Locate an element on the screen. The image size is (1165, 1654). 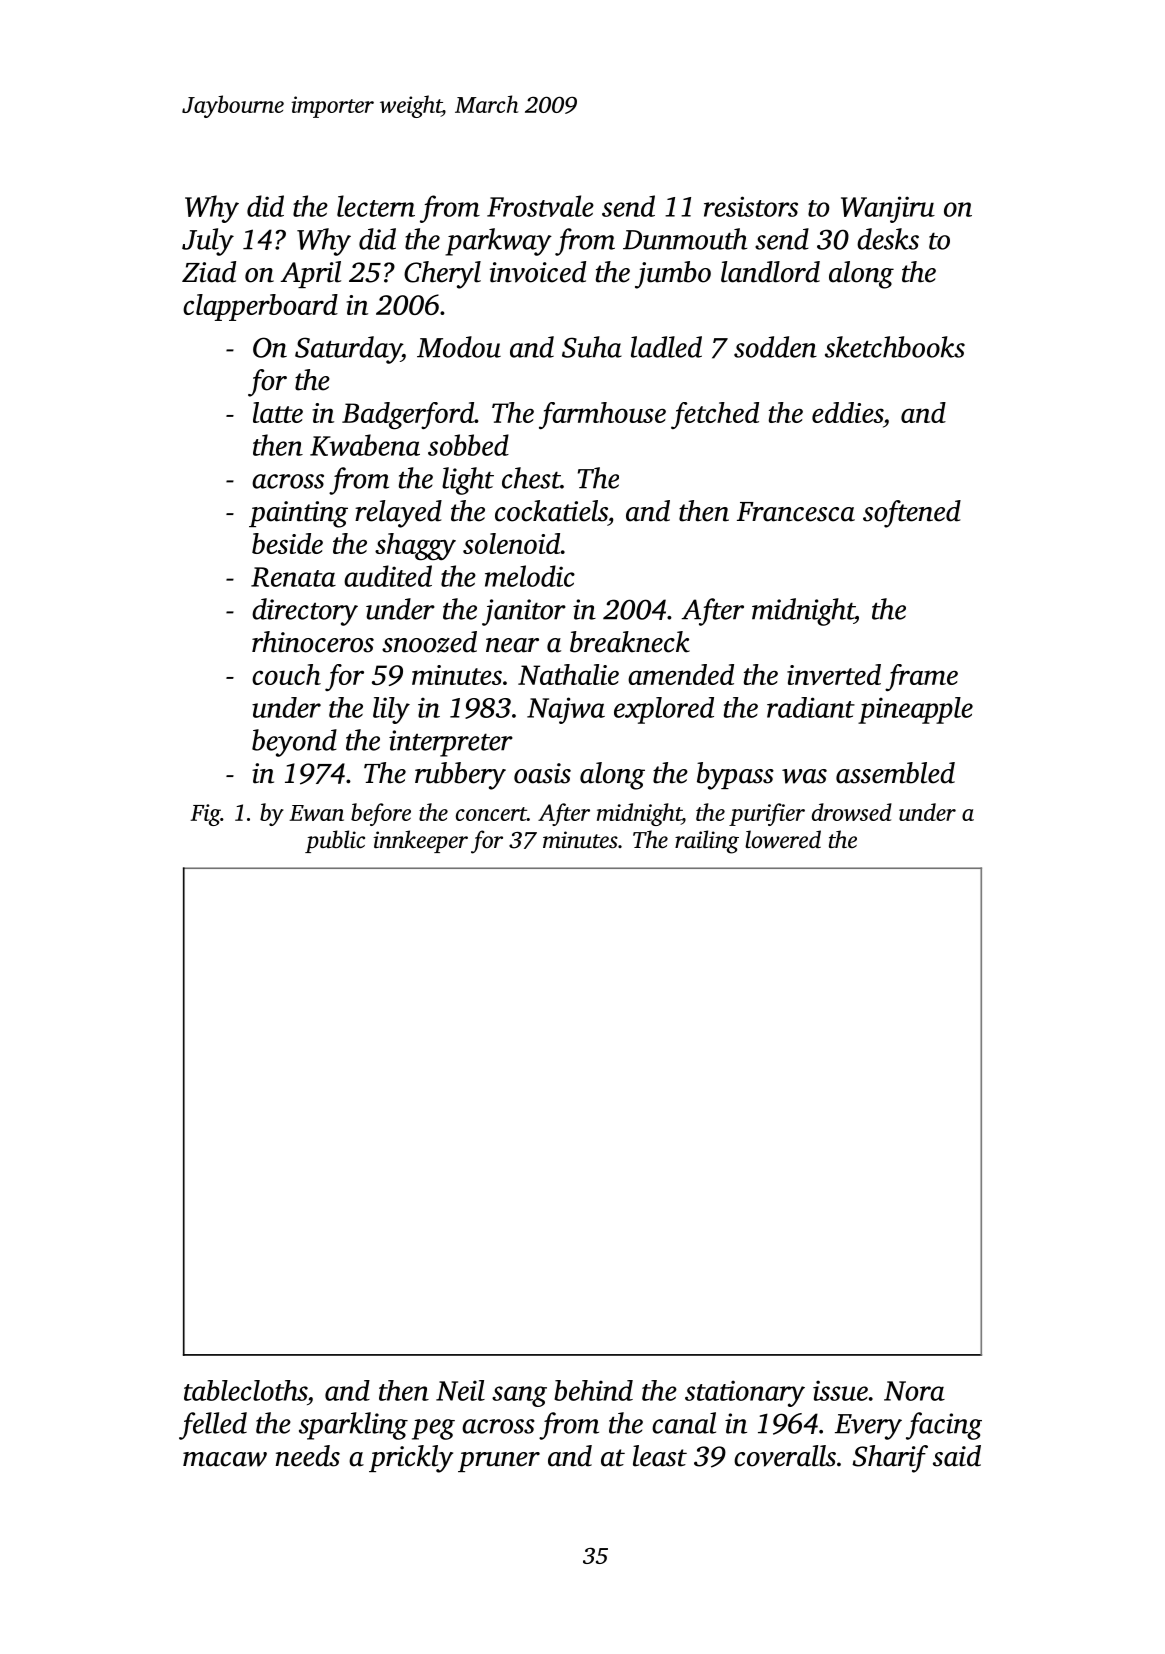
lowered is located at coordinates (783, 839).
